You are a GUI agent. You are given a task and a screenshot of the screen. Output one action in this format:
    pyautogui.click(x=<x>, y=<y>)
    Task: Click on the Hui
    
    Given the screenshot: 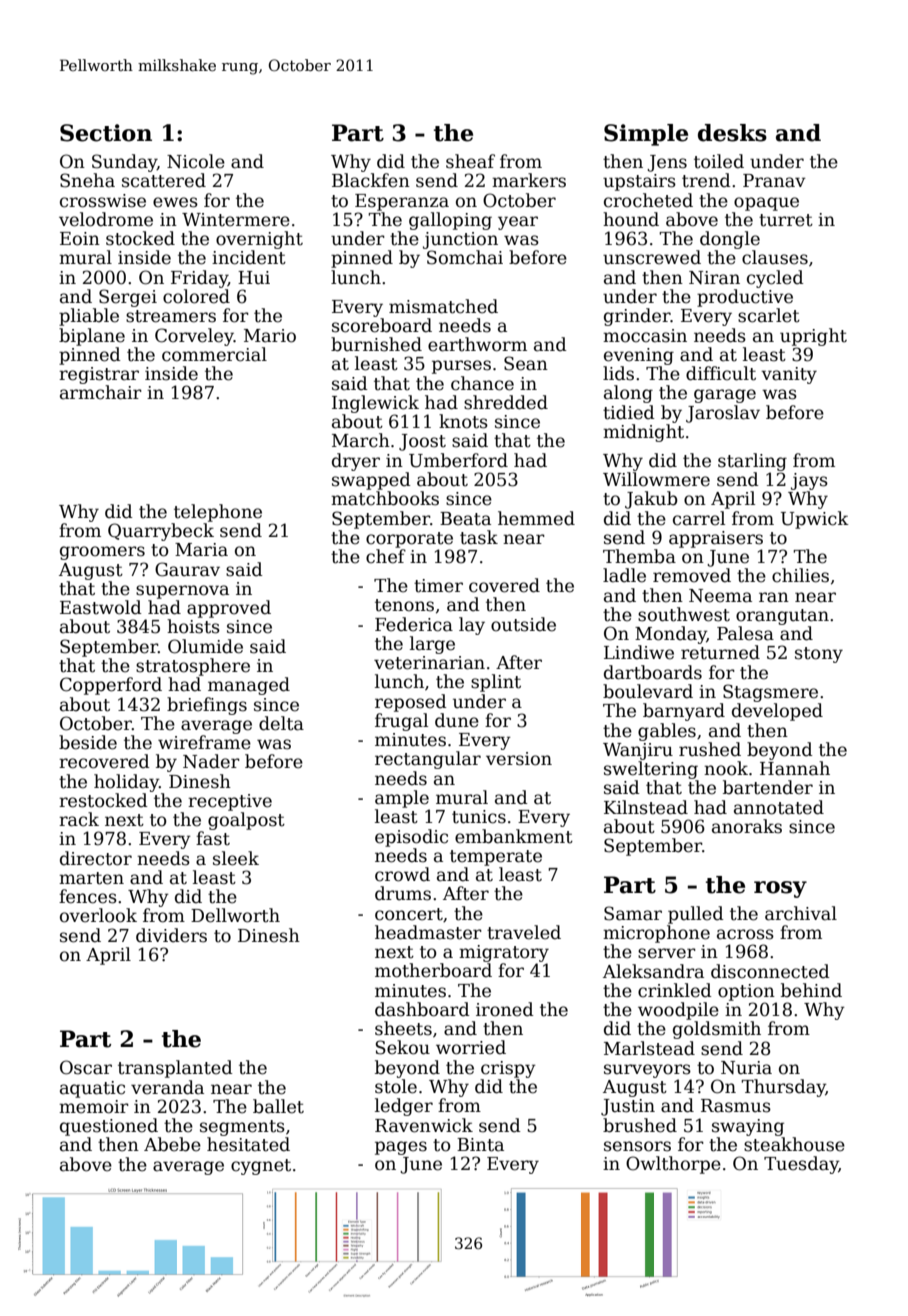 What is the action you would take?
    pyautogui.click(x=254, y=278)
